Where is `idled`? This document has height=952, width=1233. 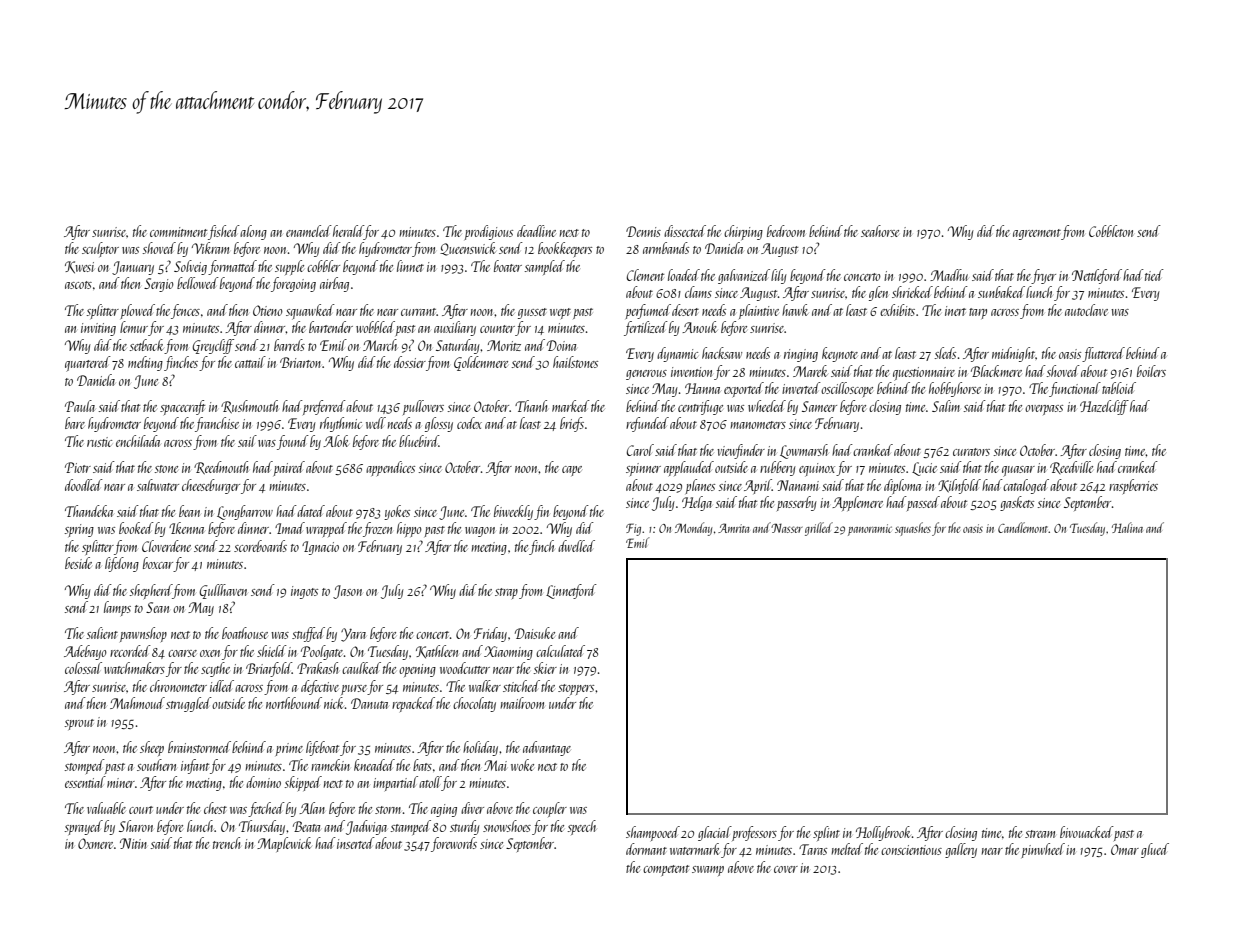 idled is located at coordinates (222, 686).
